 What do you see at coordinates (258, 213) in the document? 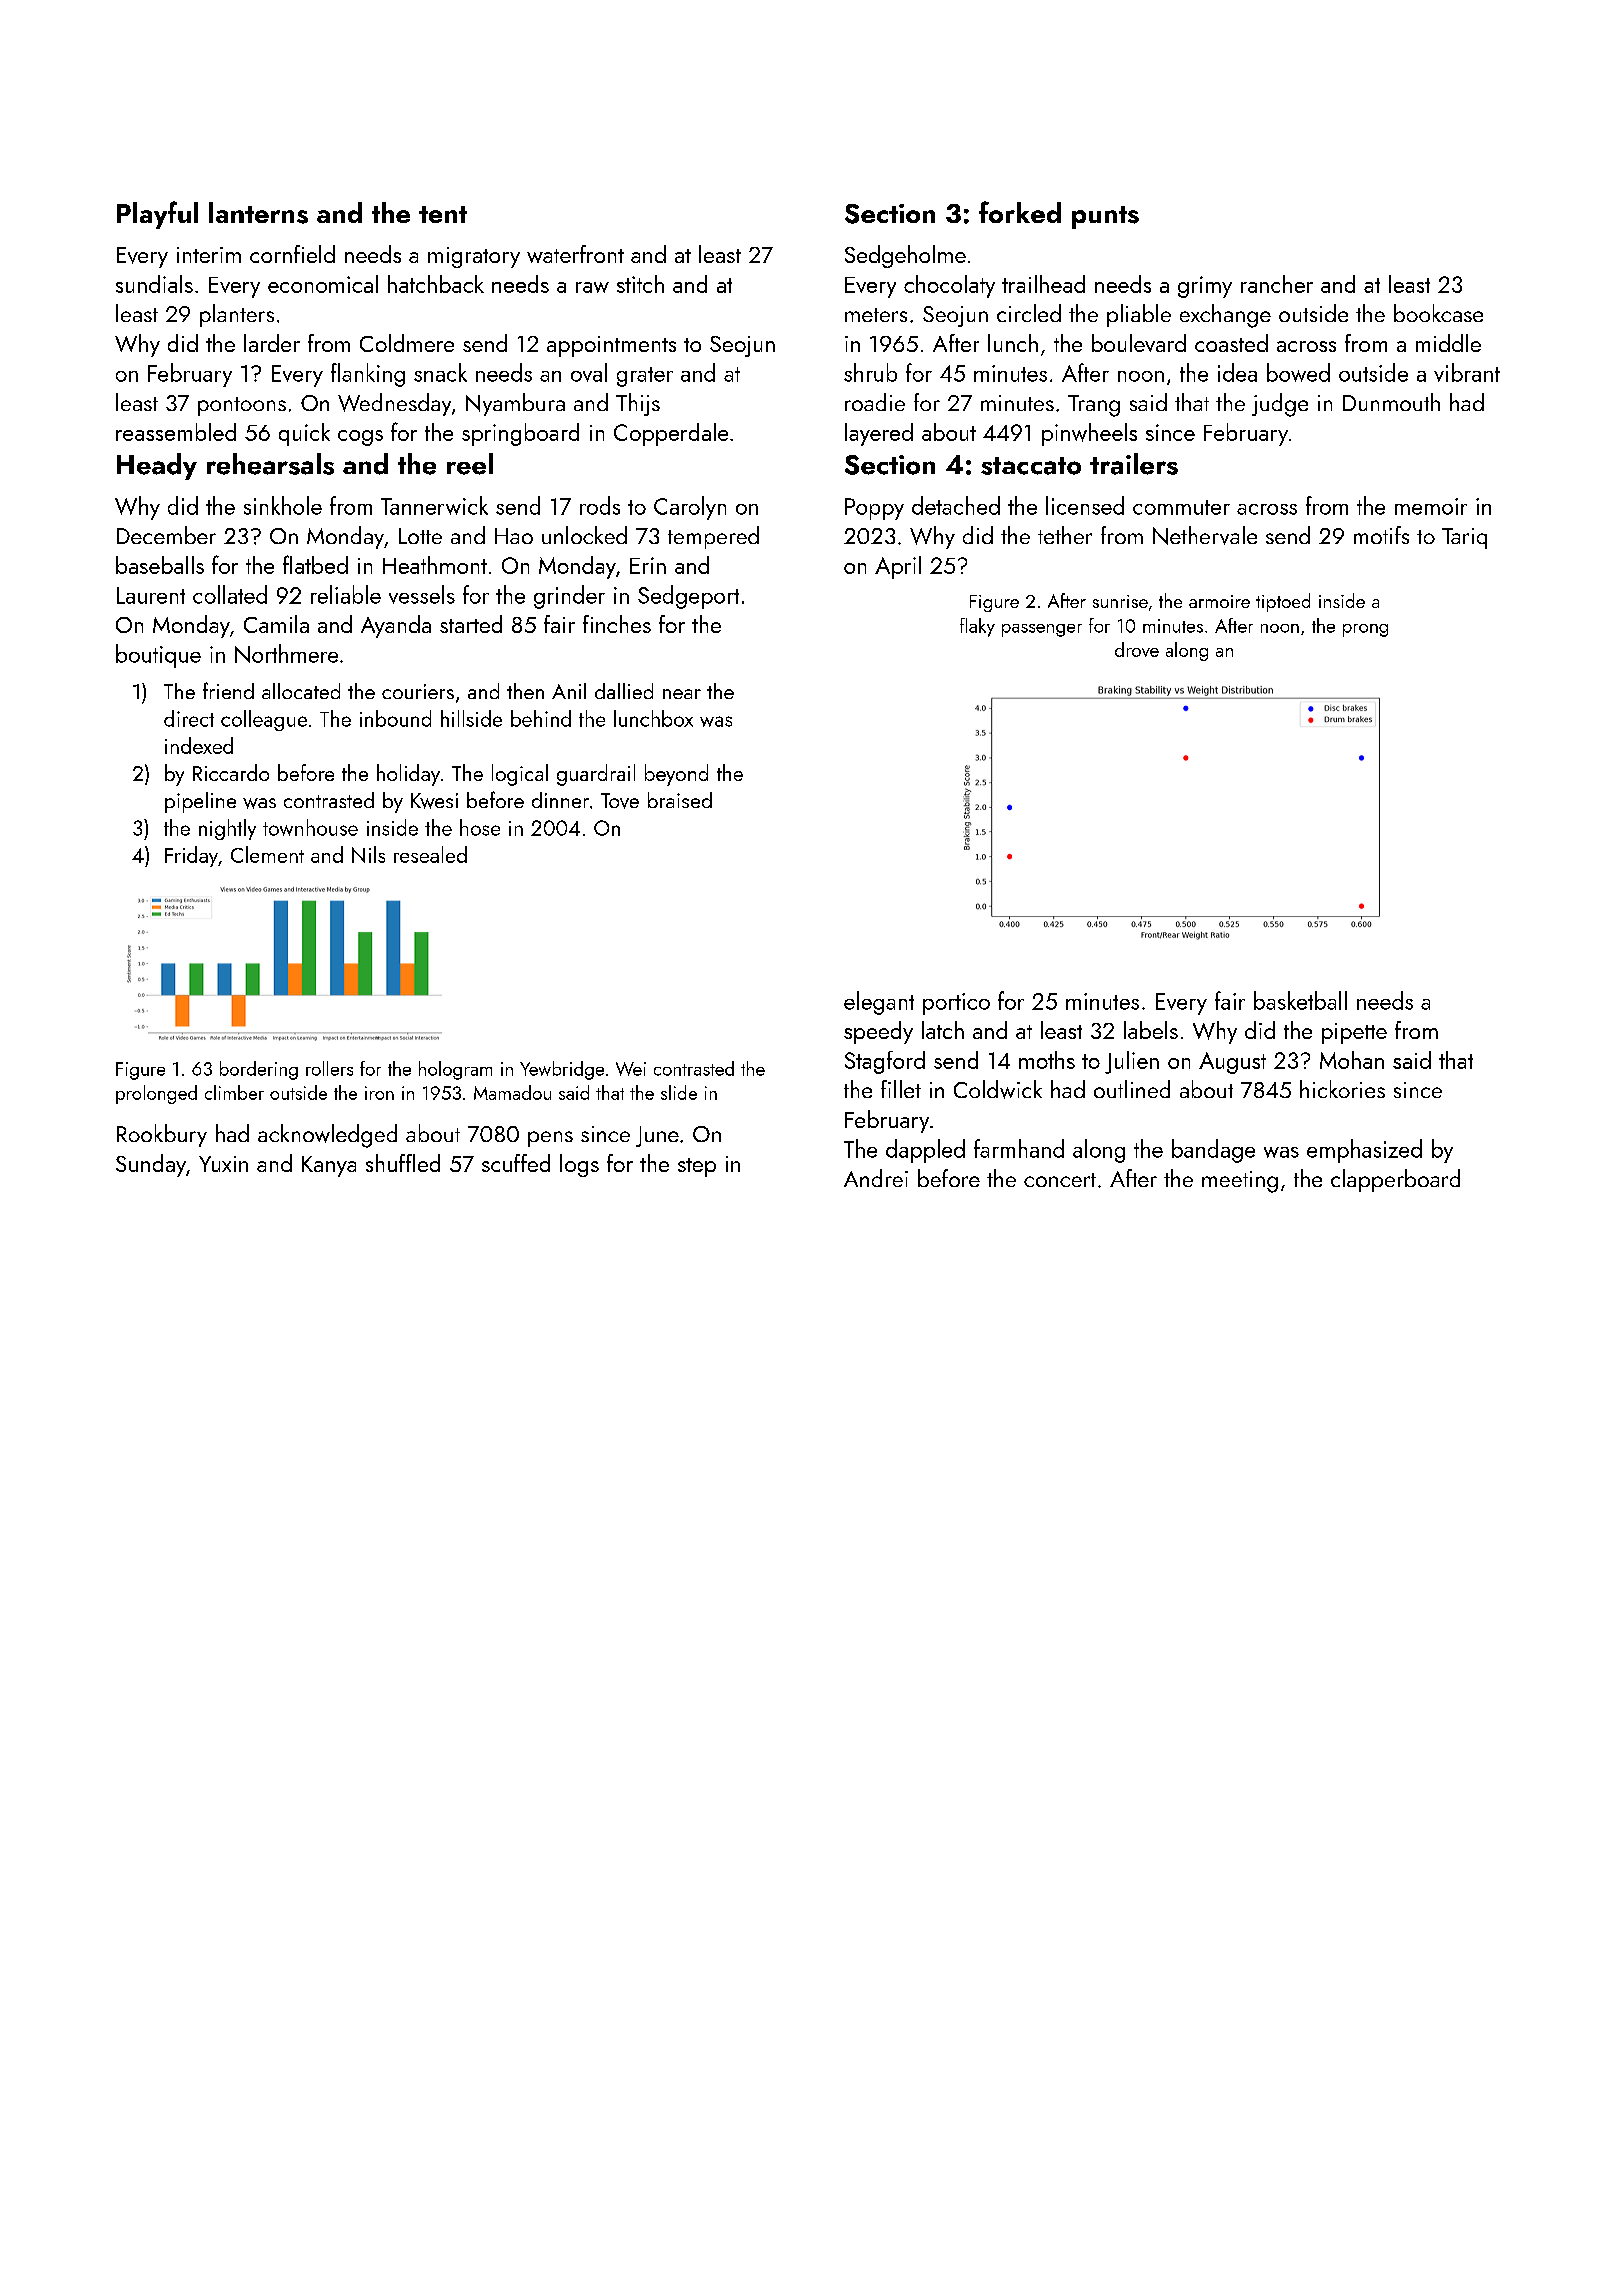
I see `lanterns` at bounding box center [258, 213].
